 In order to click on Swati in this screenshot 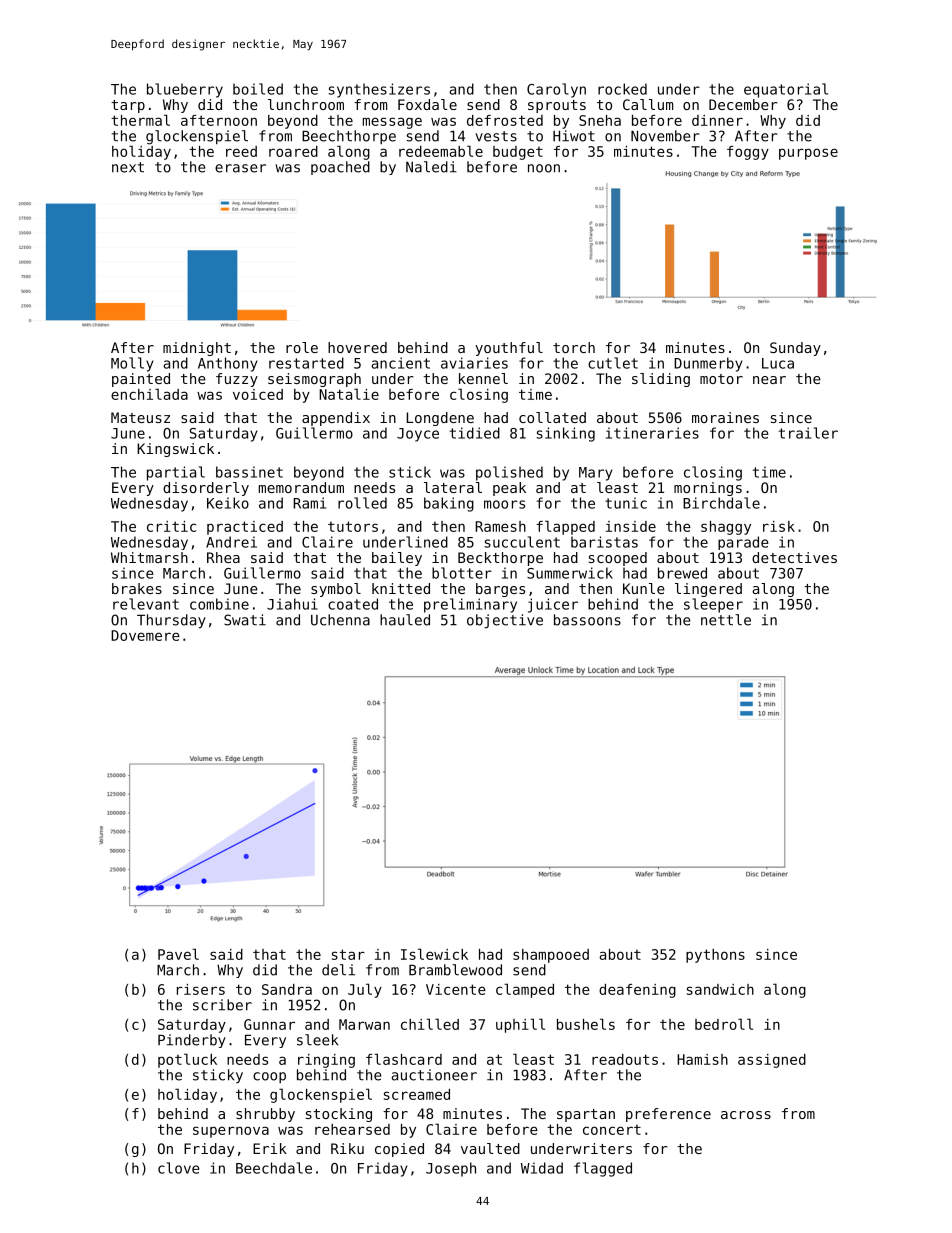, I will do `click(245, 620)`.
